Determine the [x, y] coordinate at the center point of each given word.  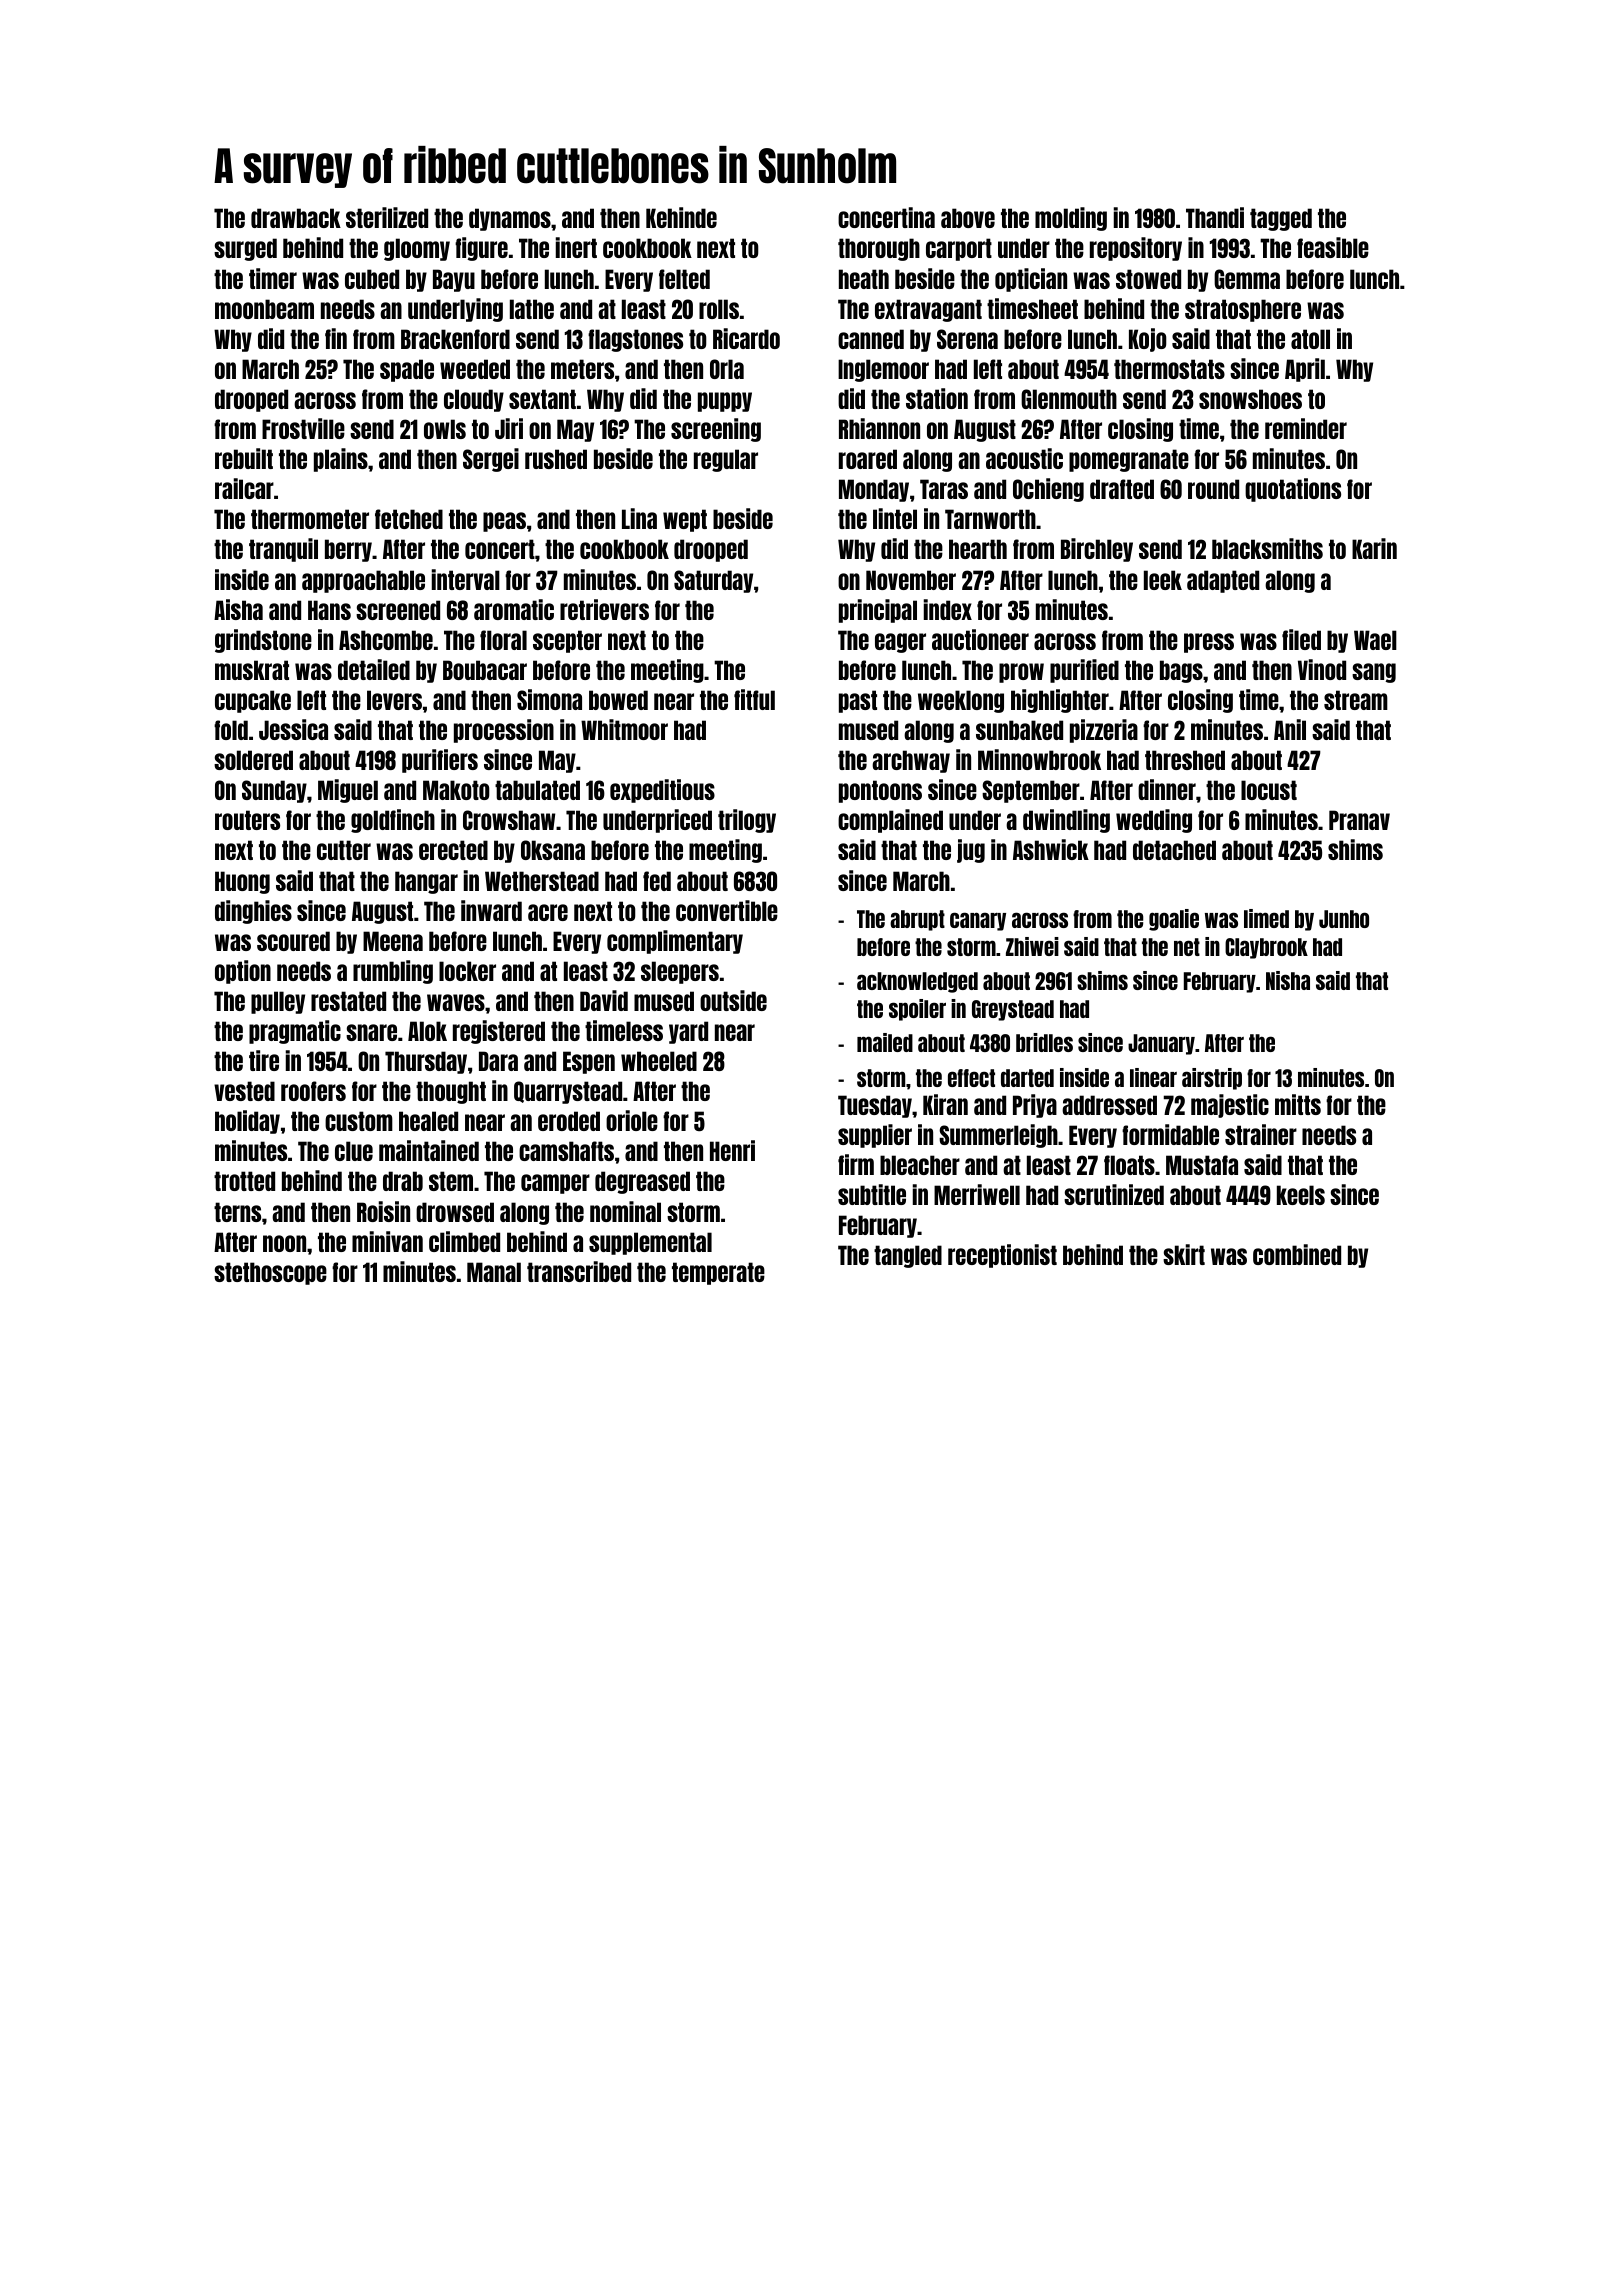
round [1213, 489]
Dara [498, 1061]
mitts [1298, 1104]
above [968, 218]
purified [1084, 671]
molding [1071, 219]
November [911, 580]
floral [503, 640]
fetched [409, 519]
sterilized [387, 217]
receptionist [1002, 1256]
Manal [494, 1272]
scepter [567, 641]
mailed [885, 1042]
